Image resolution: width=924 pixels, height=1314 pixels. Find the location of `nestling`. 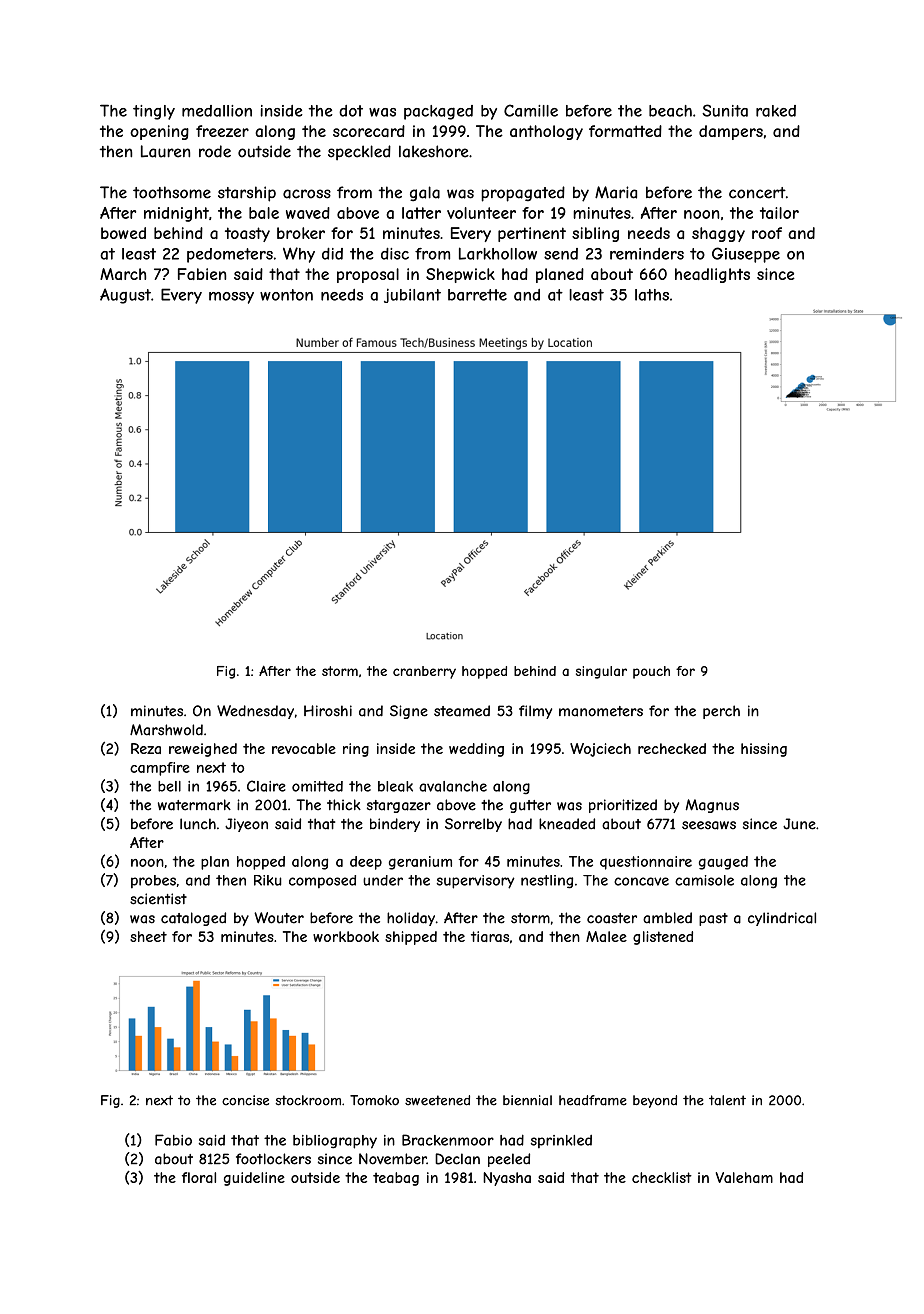

nestling is located at coordinates (547, 882).
